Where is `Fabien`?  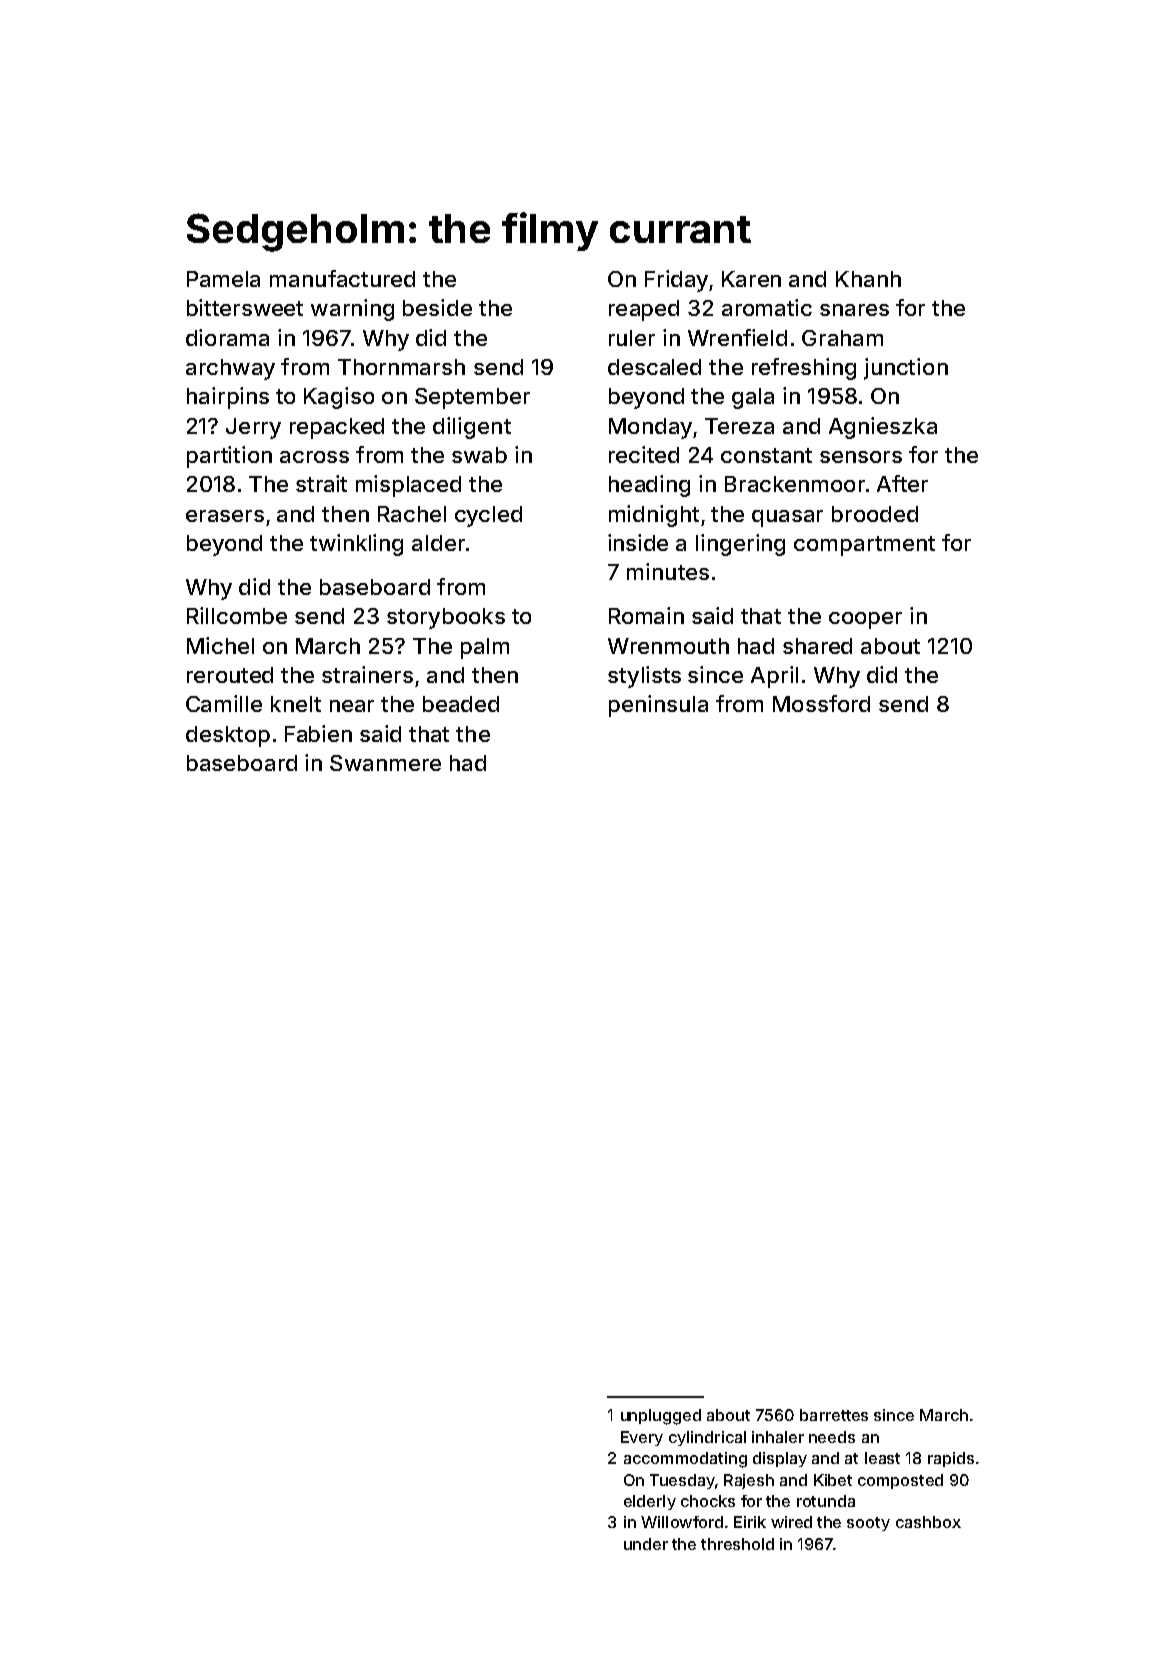 Fabien is located at coordinates (318, 733).
